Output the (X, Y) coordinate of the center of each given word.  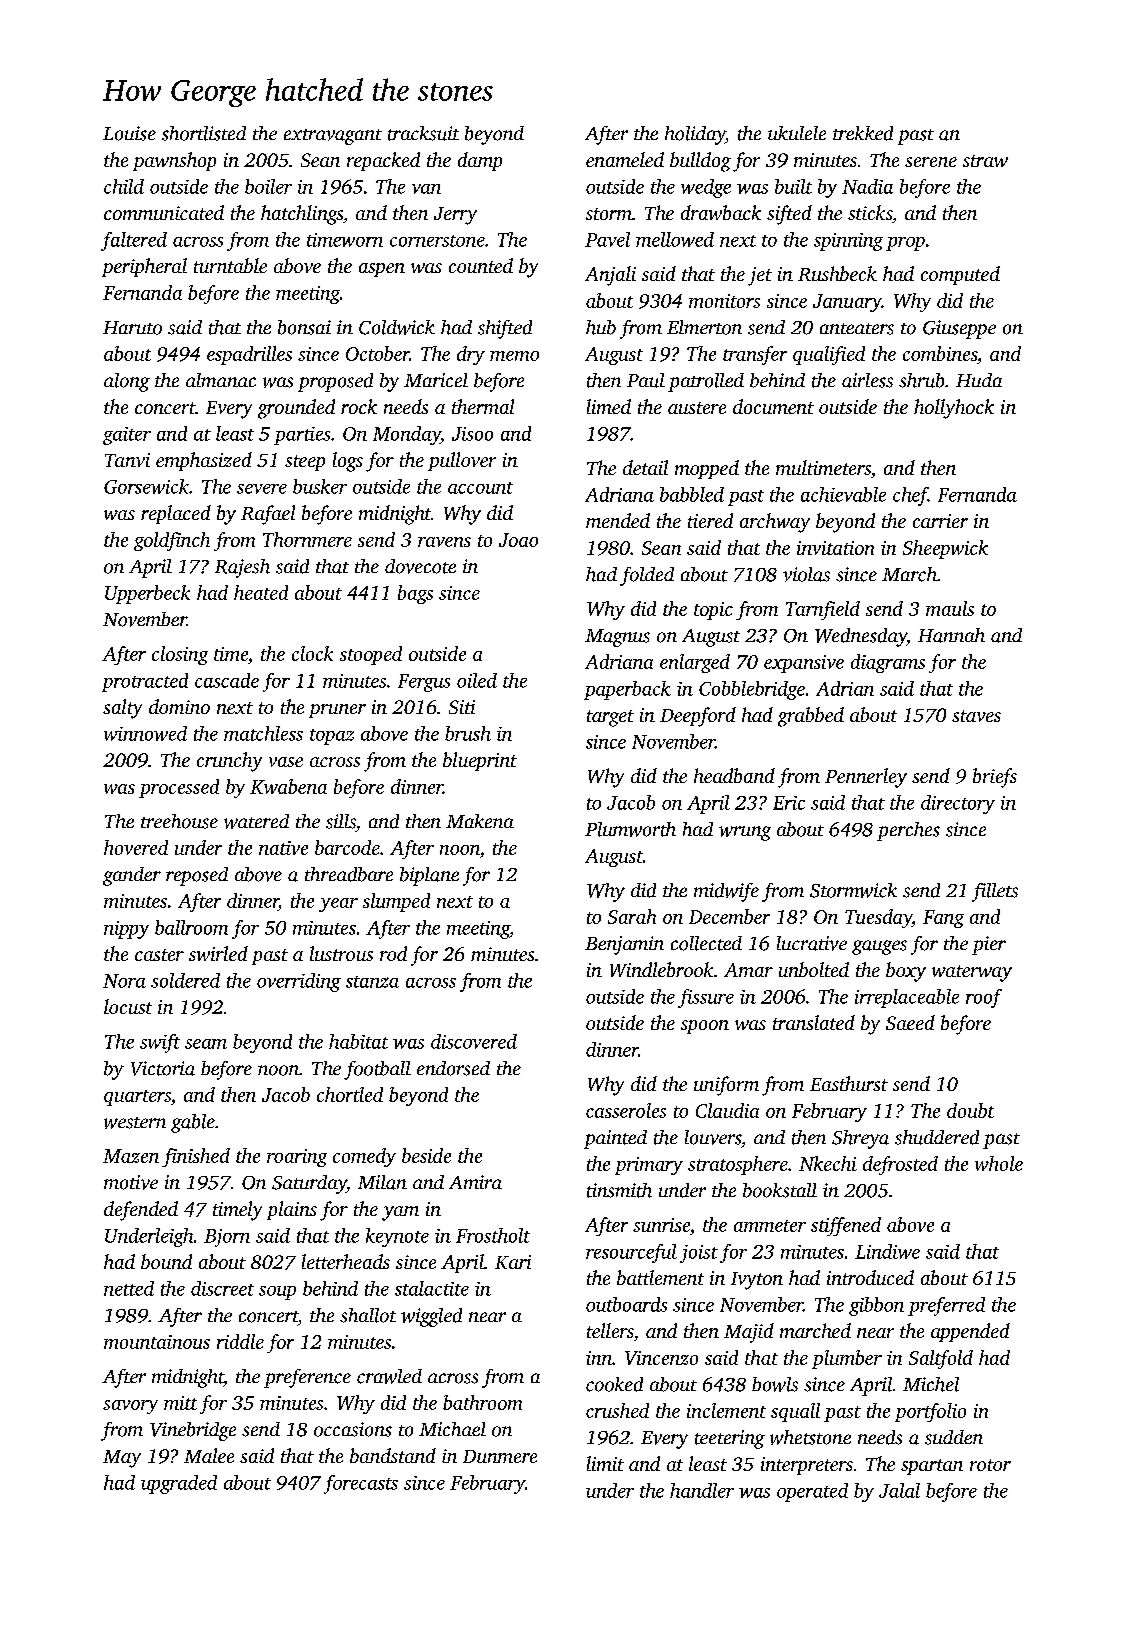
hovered (136, 847)
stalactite (432, 1288)
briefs (995, 778)
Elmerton (704, 327)
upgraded (179, 1484)
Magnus (617, 638)
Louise (129, 133)
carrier (940, 521)
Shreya (860, 1139)
